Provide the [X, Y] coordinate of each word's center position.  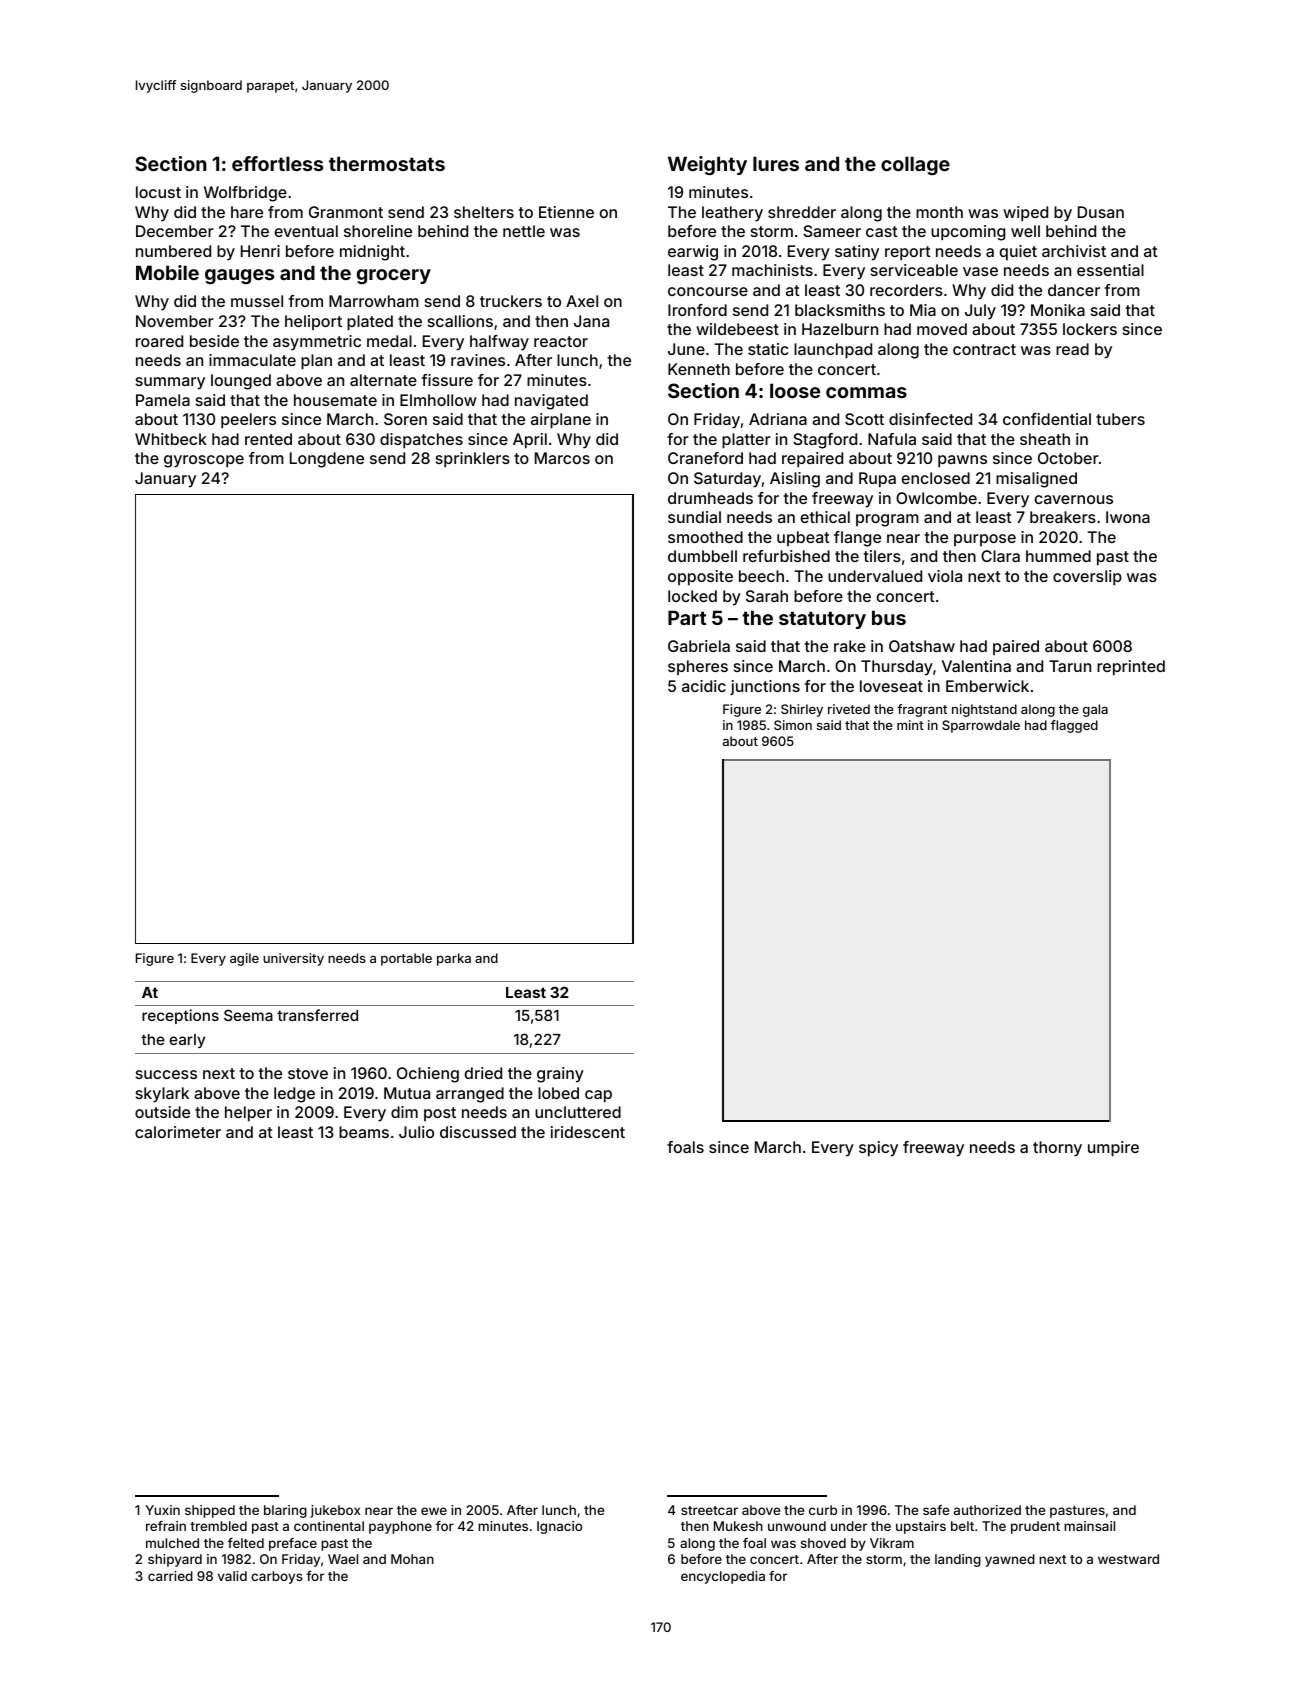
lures [776, 163]
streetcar [709, 1510]
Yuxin [162, 1510]
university [293, 959]
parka [454, 959]
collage [915, 165]
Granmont [346, 212]
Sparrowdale [981, 726]
